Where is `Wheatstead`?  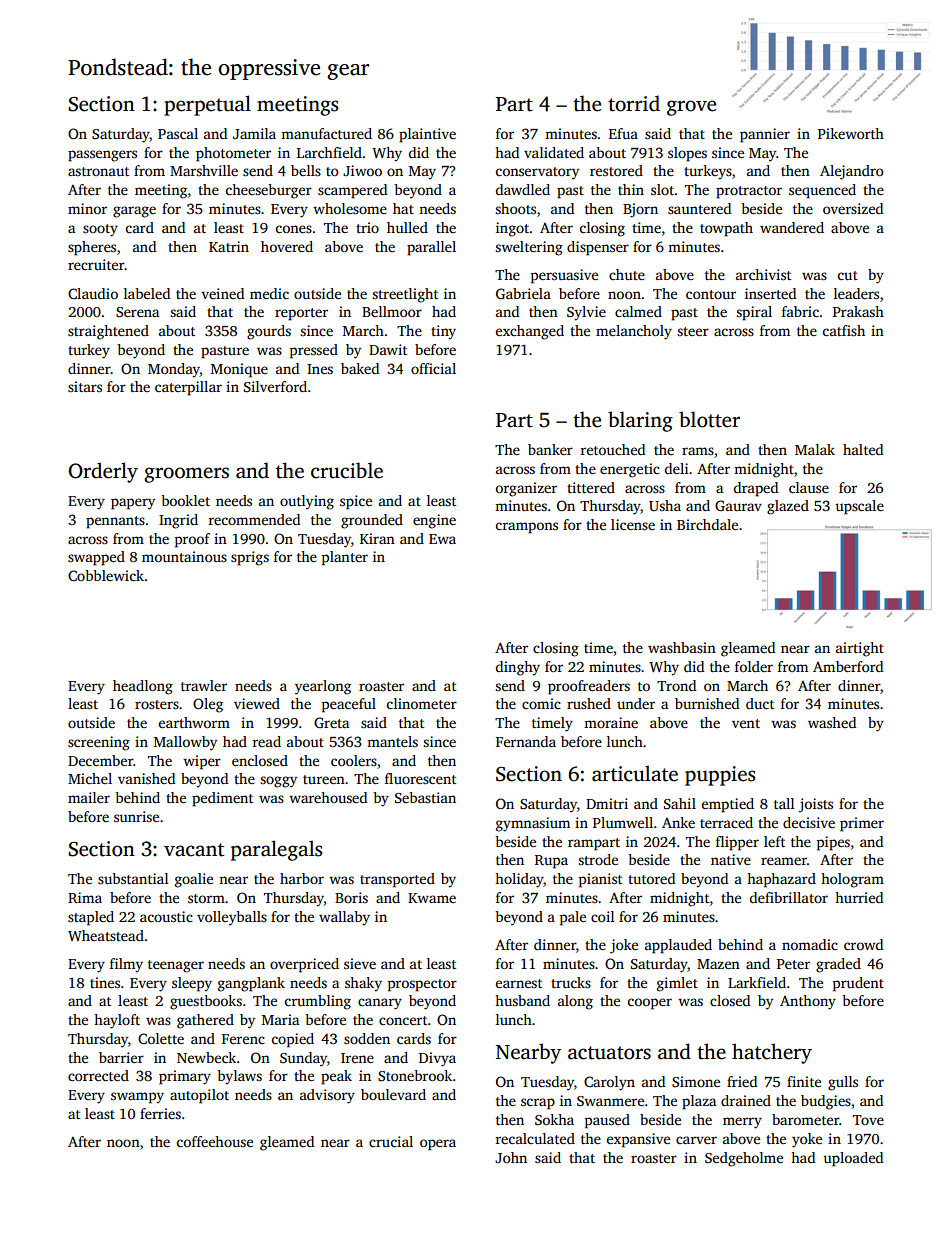 Wheatstead is located at coordinates (106, 935).
